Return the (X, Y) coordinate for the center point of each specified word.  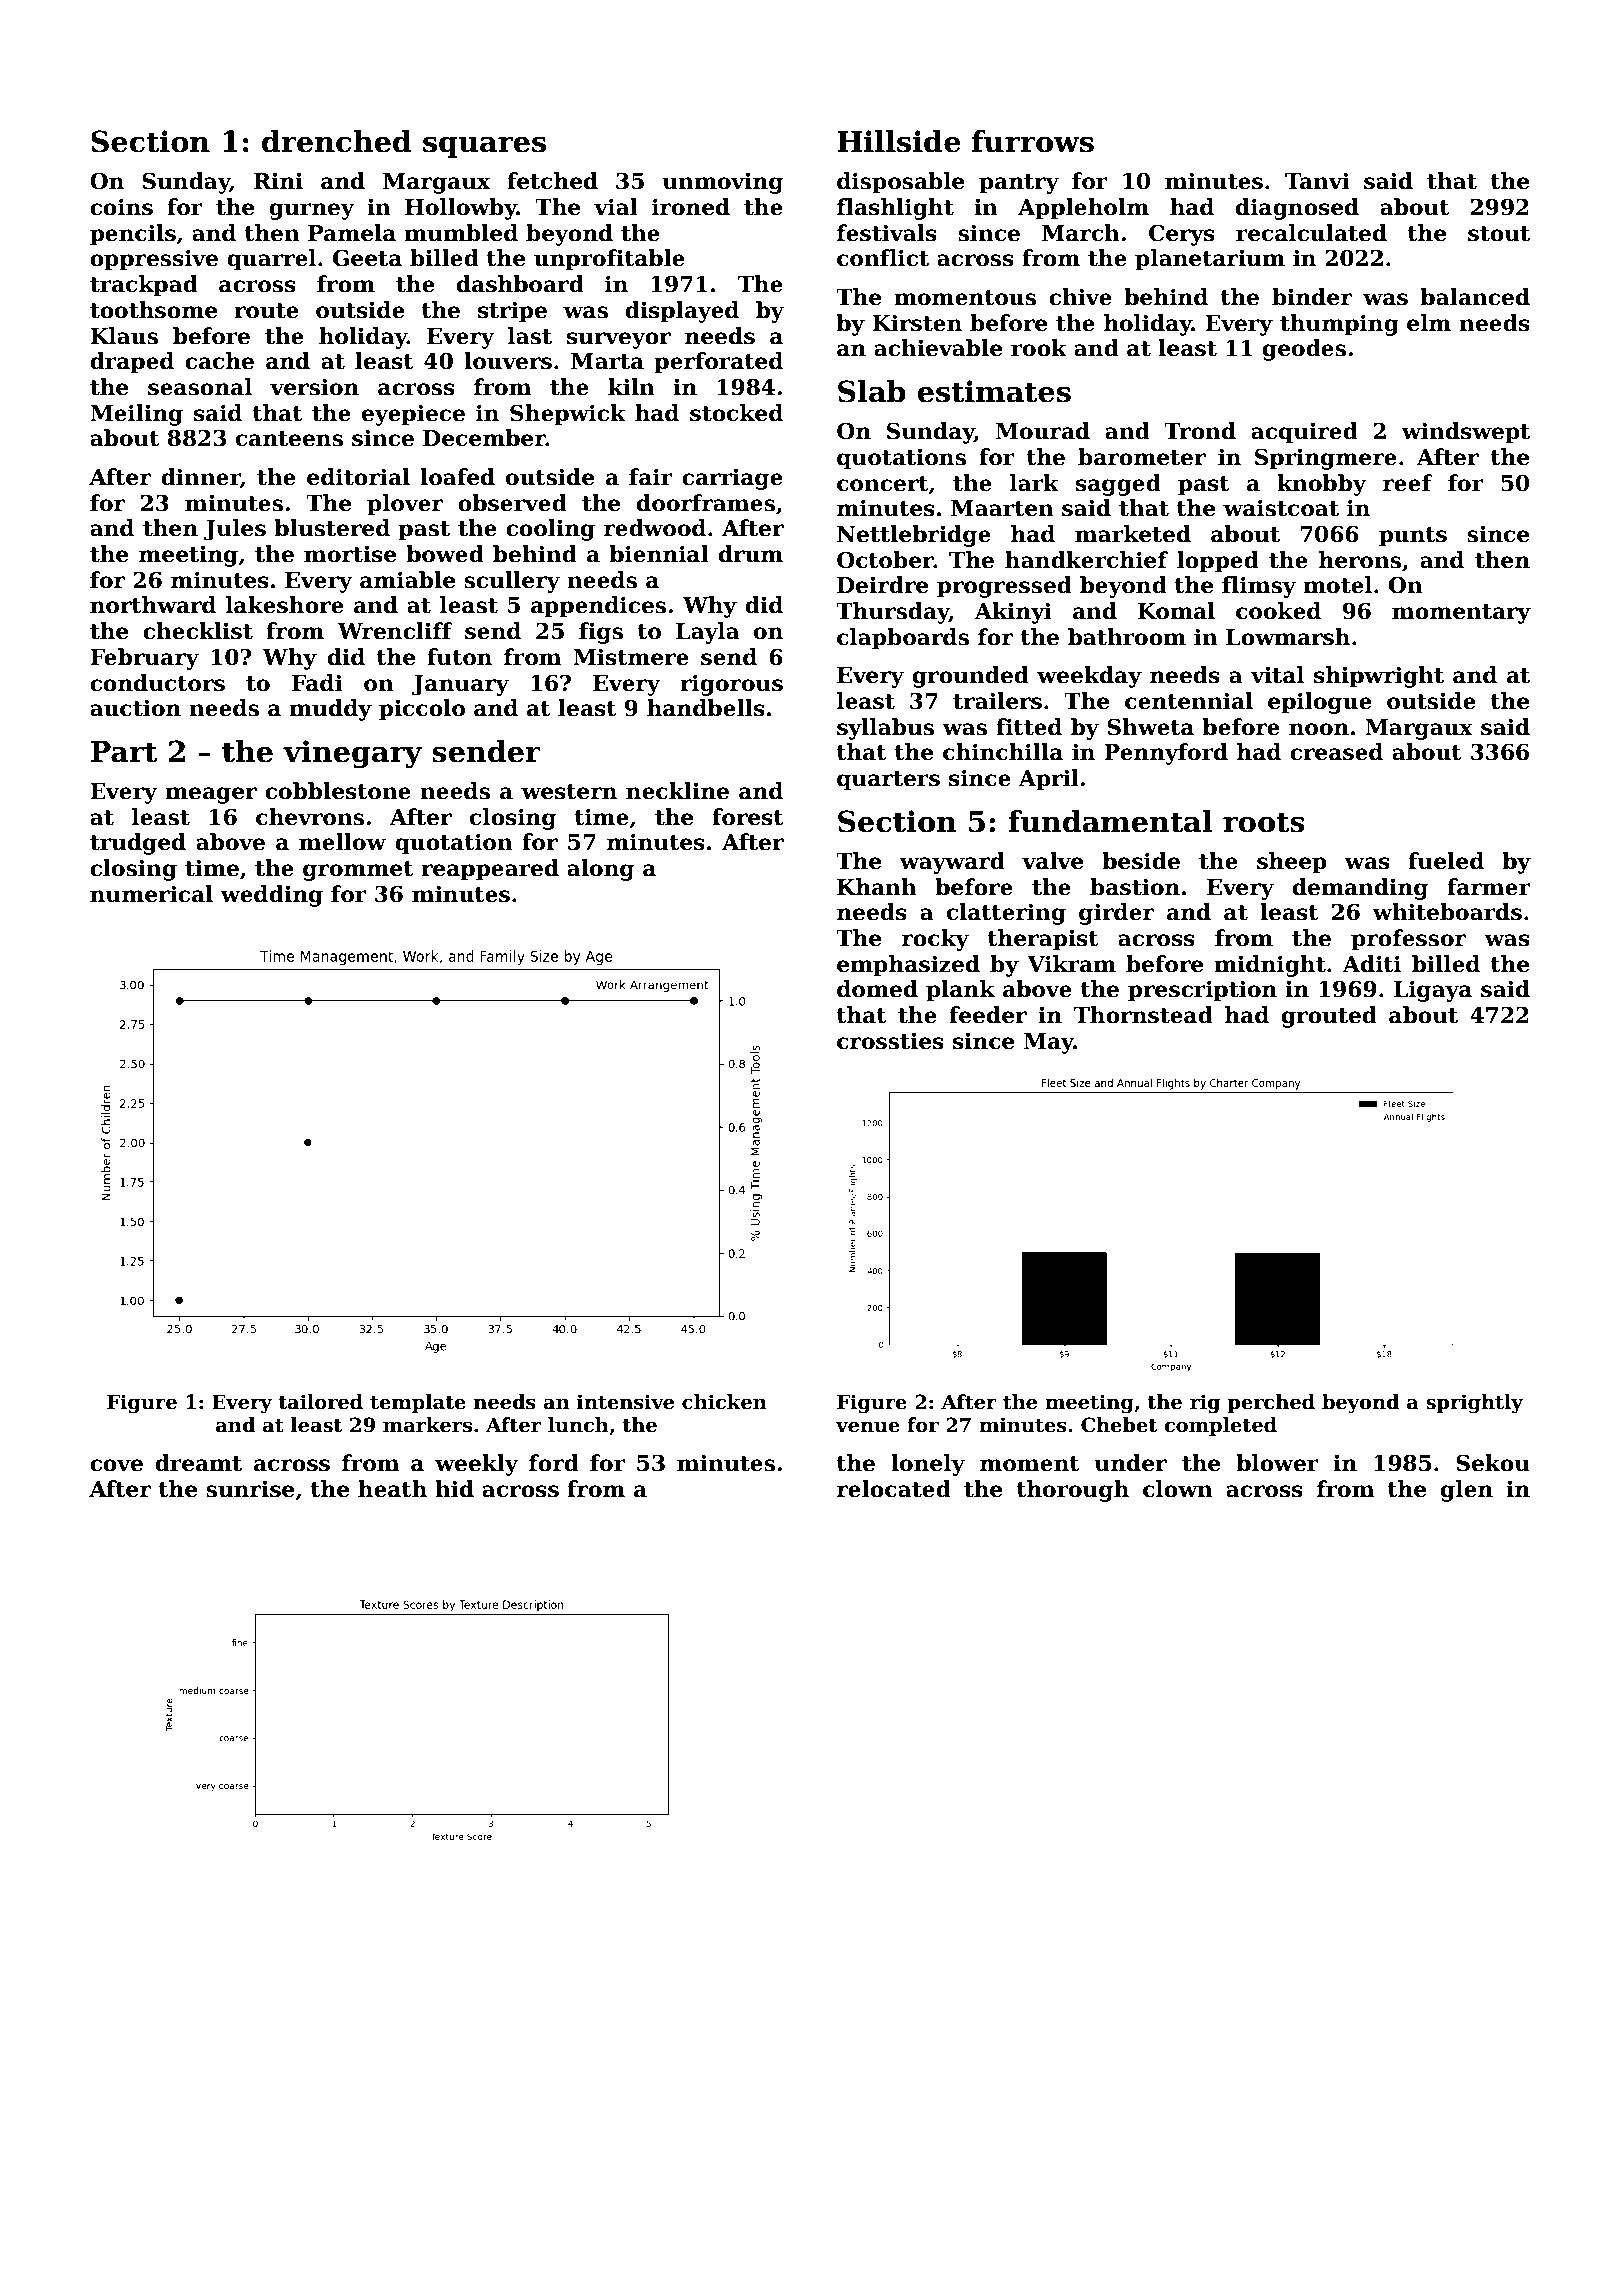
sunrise (250, 1489)
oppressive (154, 260)
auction (135, 708)
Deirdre (882, 585)
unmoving (722, 183)
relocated (894, 1489)
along (600, 870)
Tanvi (1317, 181)
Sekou (1493, 1463)
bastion (1135, 887)
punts (1413, 537)
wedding (271, 896)
